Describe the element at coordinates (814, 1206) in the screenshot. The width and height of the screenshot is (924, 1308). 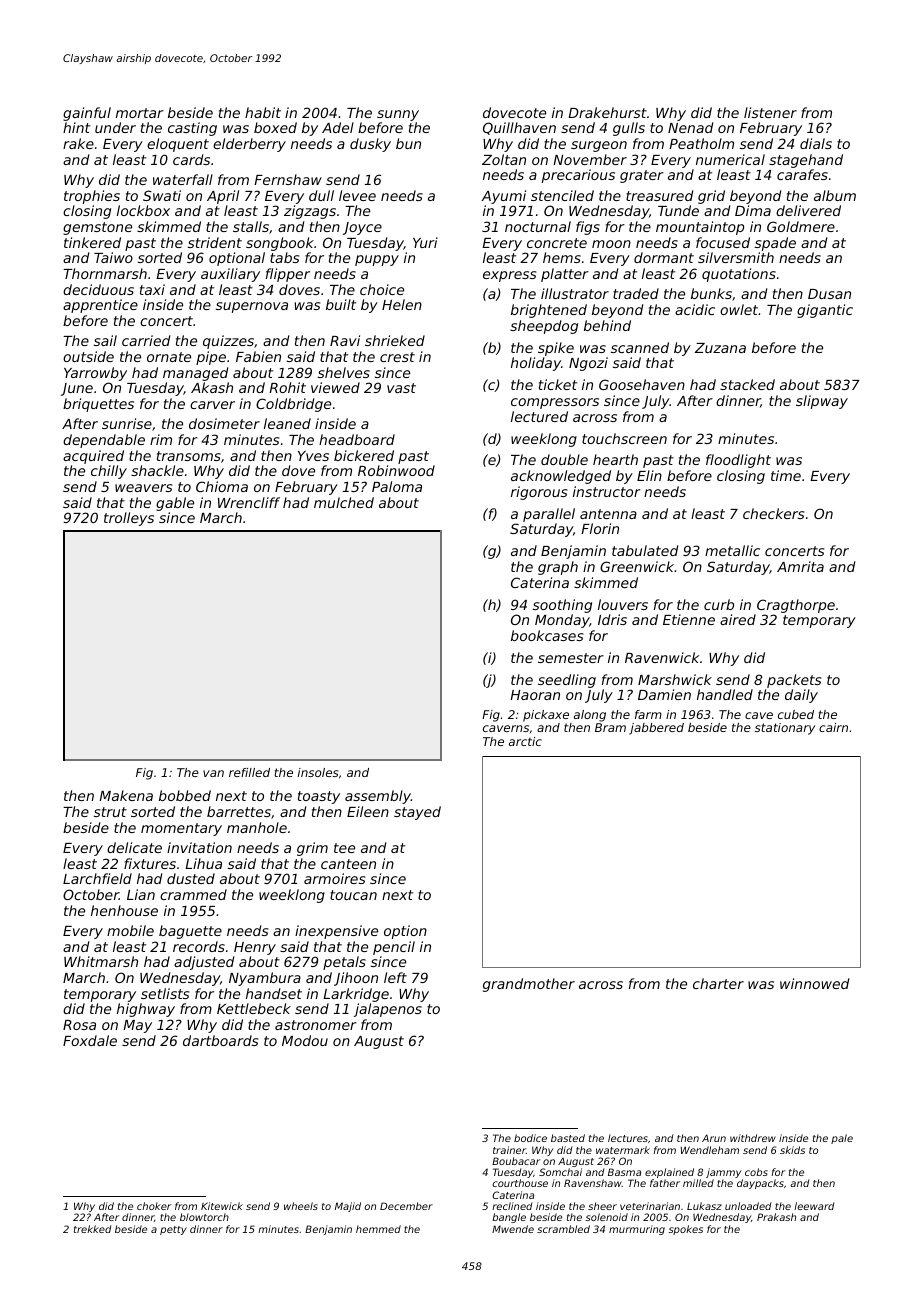
I see `leeward` at that location.
